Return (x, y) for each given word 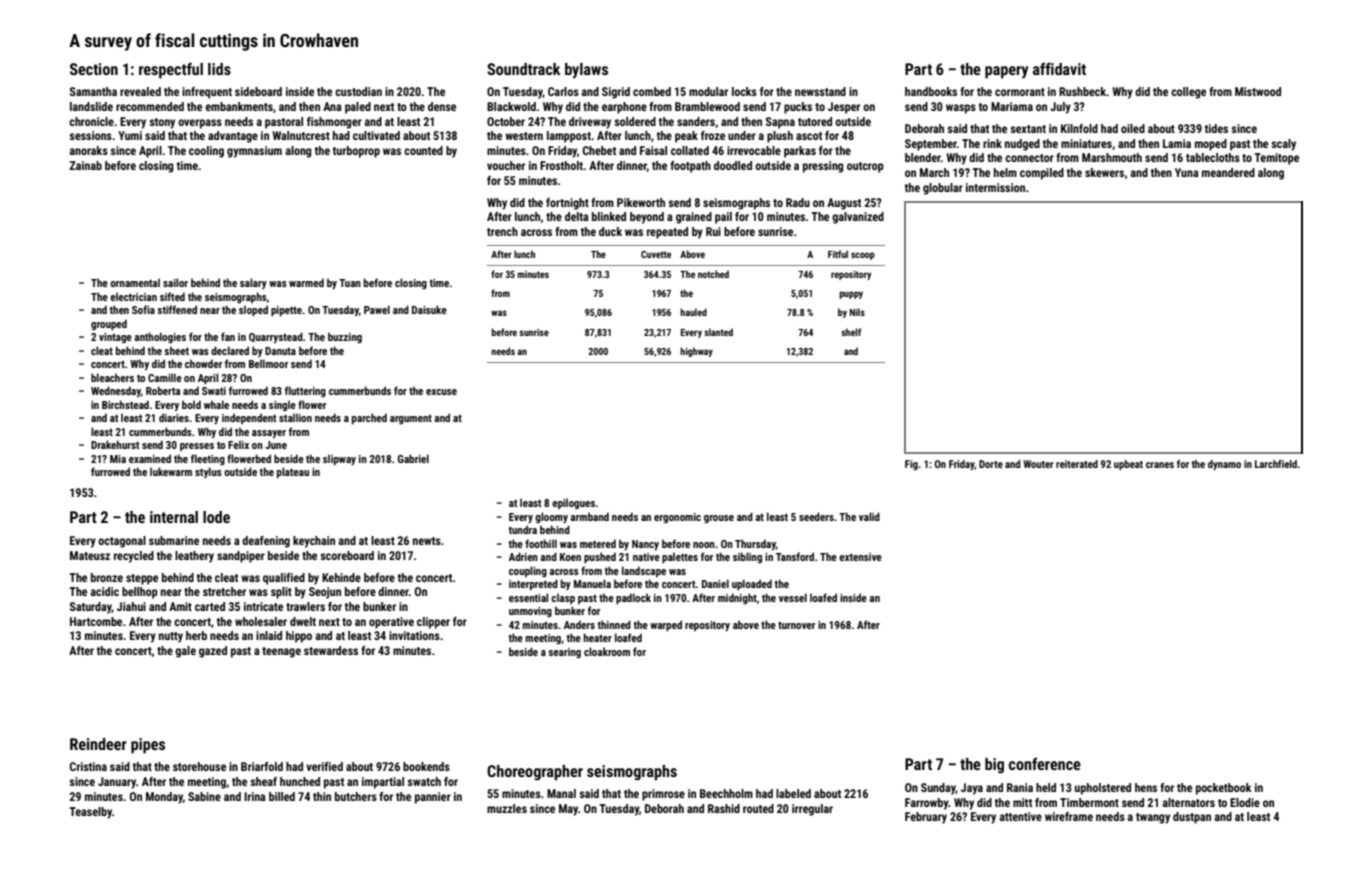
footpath (690, 167)
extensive (860, 557)
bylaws (586, 70)
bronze (107, 577)
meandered (1228, 172)
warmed (306, 282)
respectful (171, 70)
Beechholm (726, 793)
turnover (796, 625)
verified (324, 766)
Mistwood (1258, 91)
